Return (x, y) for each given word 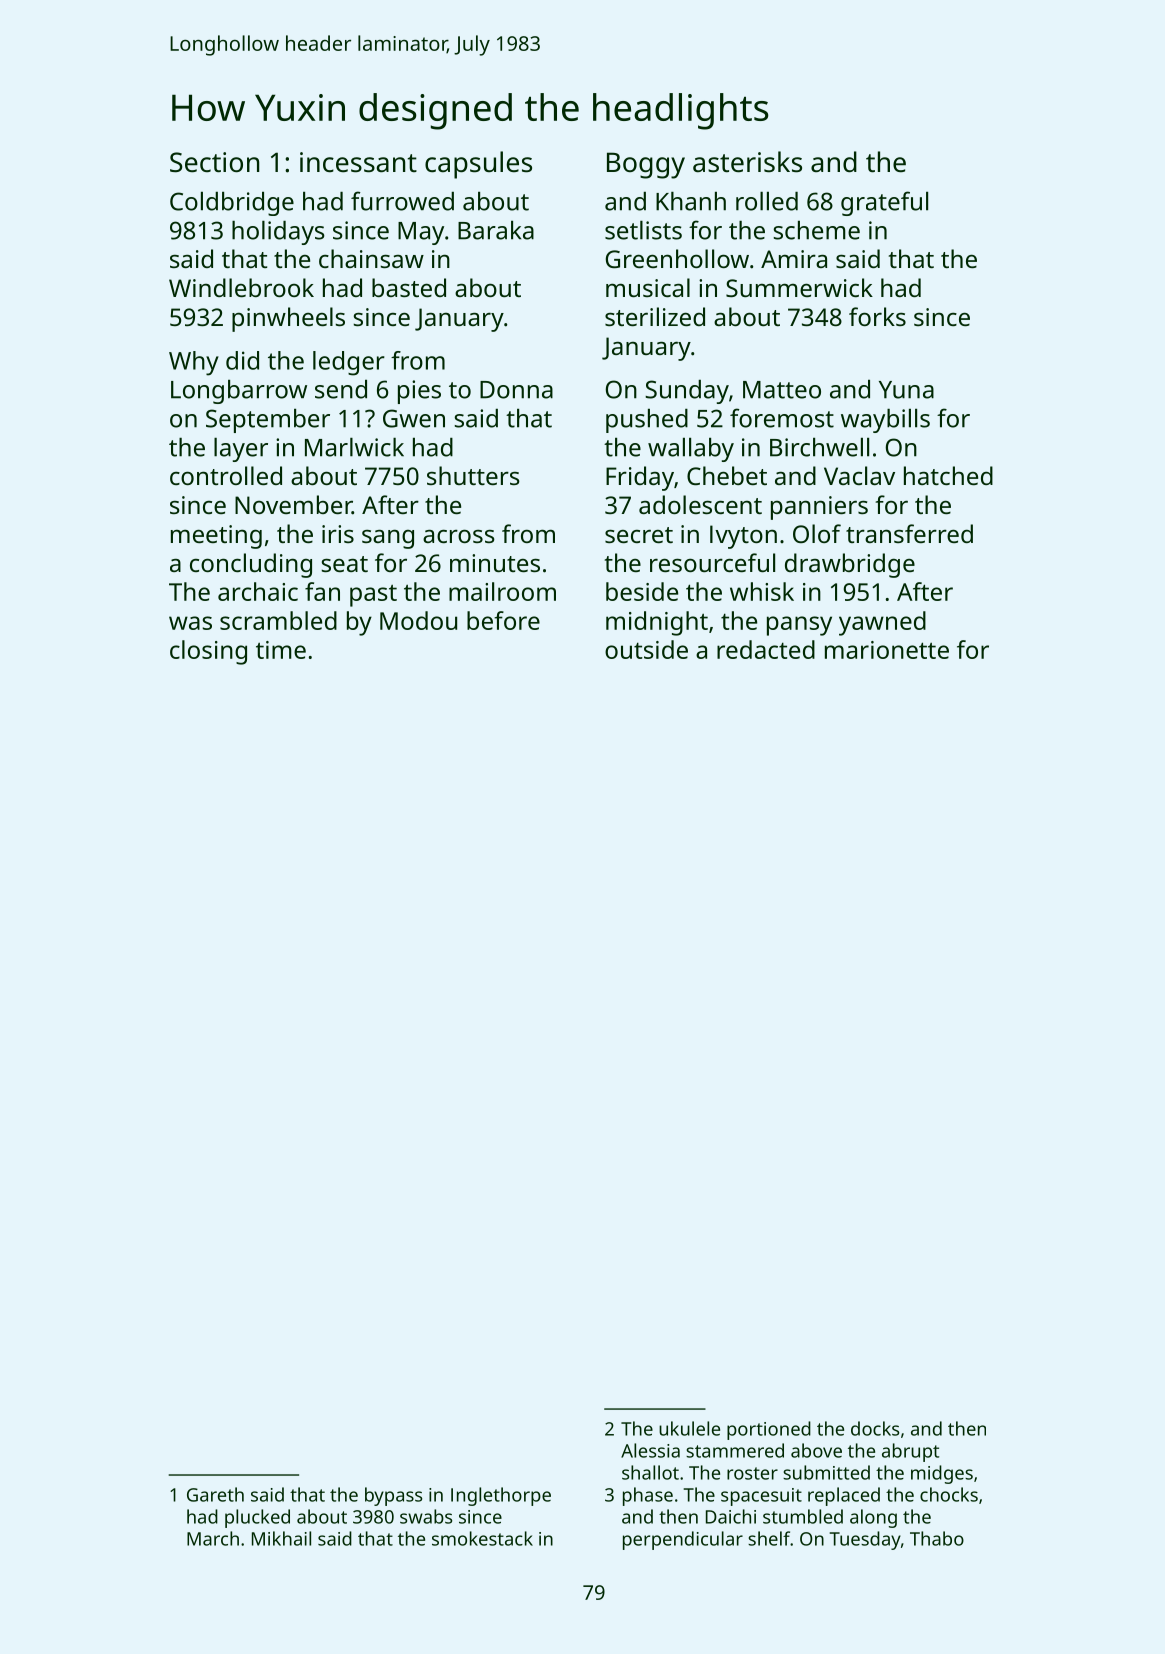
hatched (948, 475)
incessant (358, 162)
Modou (418, 620)
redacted (766, 649)
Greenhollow (677, 258)
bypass (393, 1496)
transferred (909, 533)
